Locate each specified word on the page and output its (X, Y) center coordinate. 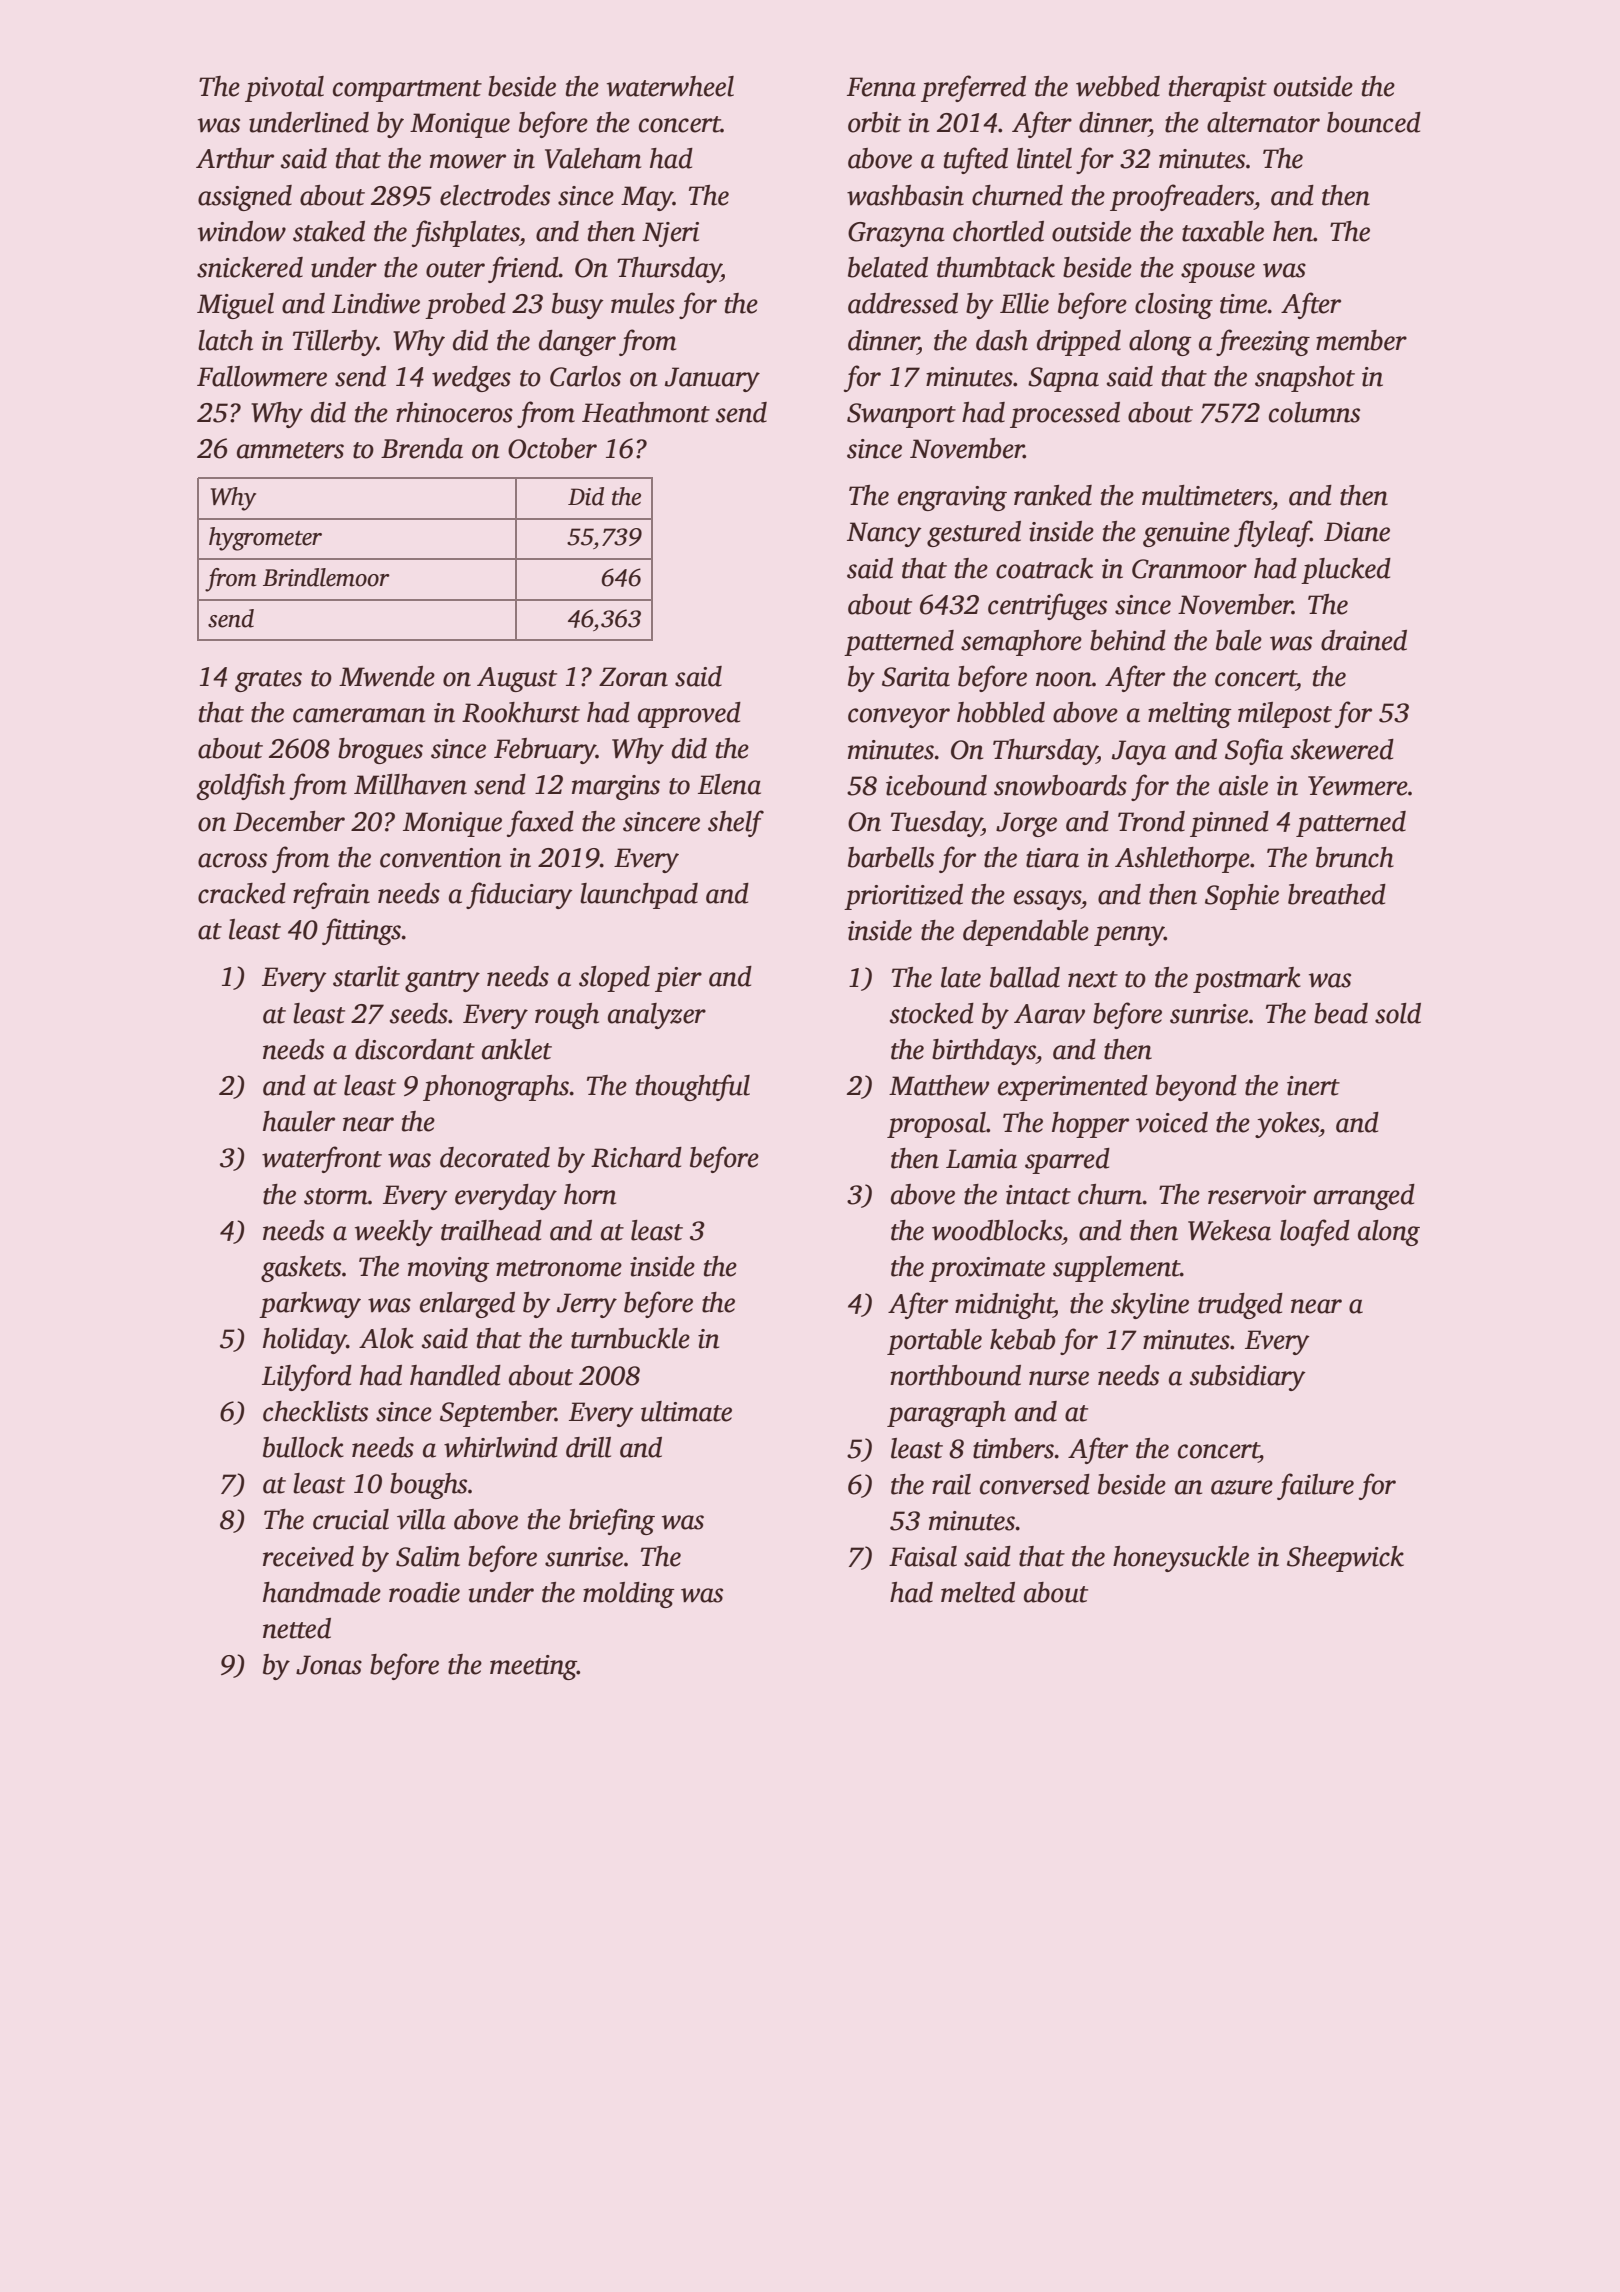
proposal (936, 1125)
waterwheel (670, 86)
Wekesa (1229, 1230)
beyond (1196, 1088)
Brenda (422, 448)
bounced (1374, 122)
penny (1129, 936)
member (1361, 340)
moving (449, 1269)
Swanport (901, 415)
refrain (331, 895)
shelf (736, 823)
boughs (428, 1486)
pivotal (284, 89)
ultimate (686, 1411)
